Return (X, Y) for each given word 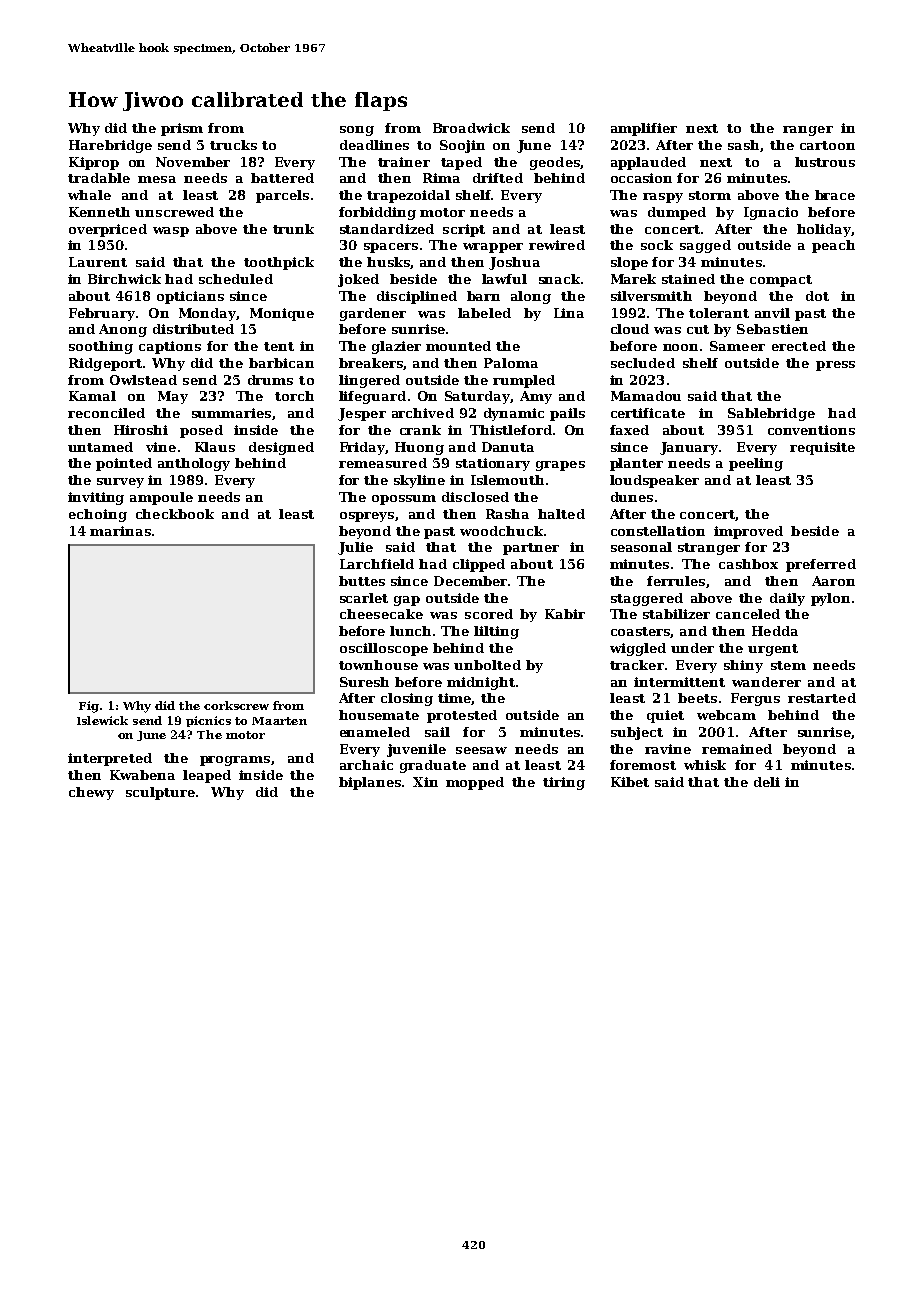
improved (748, 532)
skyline (419, 481)
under (692, 648)
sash (743, 145)
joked (358, 280)
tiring (564, 783)
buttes (362, 581)
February (102, 314)
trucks (233, 145)
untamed (100, 447)
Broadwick (471, 128)
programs (235, 761)
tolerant (719, 313)
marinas (120, 531)
